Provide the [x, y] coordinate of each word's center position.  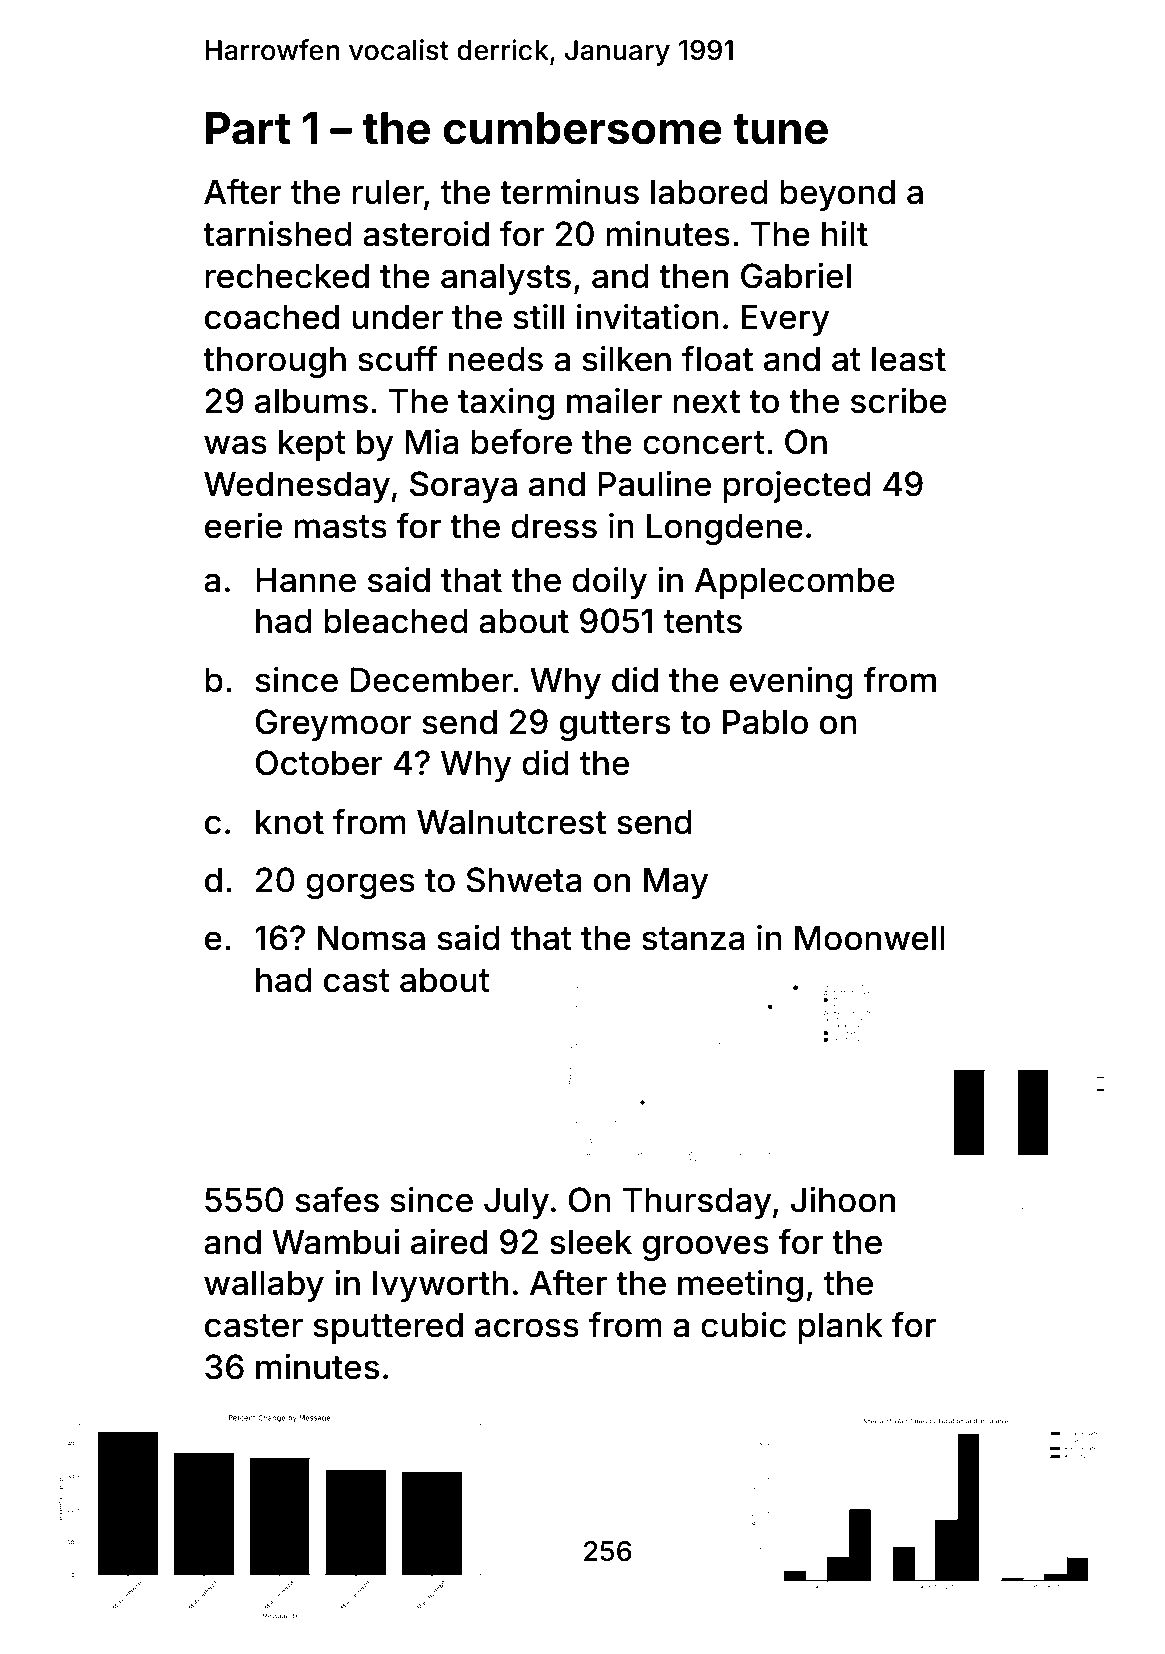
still [538, 317]
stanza [693, 939]
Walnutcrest [511, 822]
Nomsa [371, 938]
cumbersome [582, 128]
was [235, 445]
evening [791, 683]
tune [780, 129]
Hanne [306, 580]
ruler [388, 192]
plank [840, 1328]
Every [786, 320]
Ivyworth [440, 1286]
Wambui [335, 1242]
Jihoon [843, 1200]
